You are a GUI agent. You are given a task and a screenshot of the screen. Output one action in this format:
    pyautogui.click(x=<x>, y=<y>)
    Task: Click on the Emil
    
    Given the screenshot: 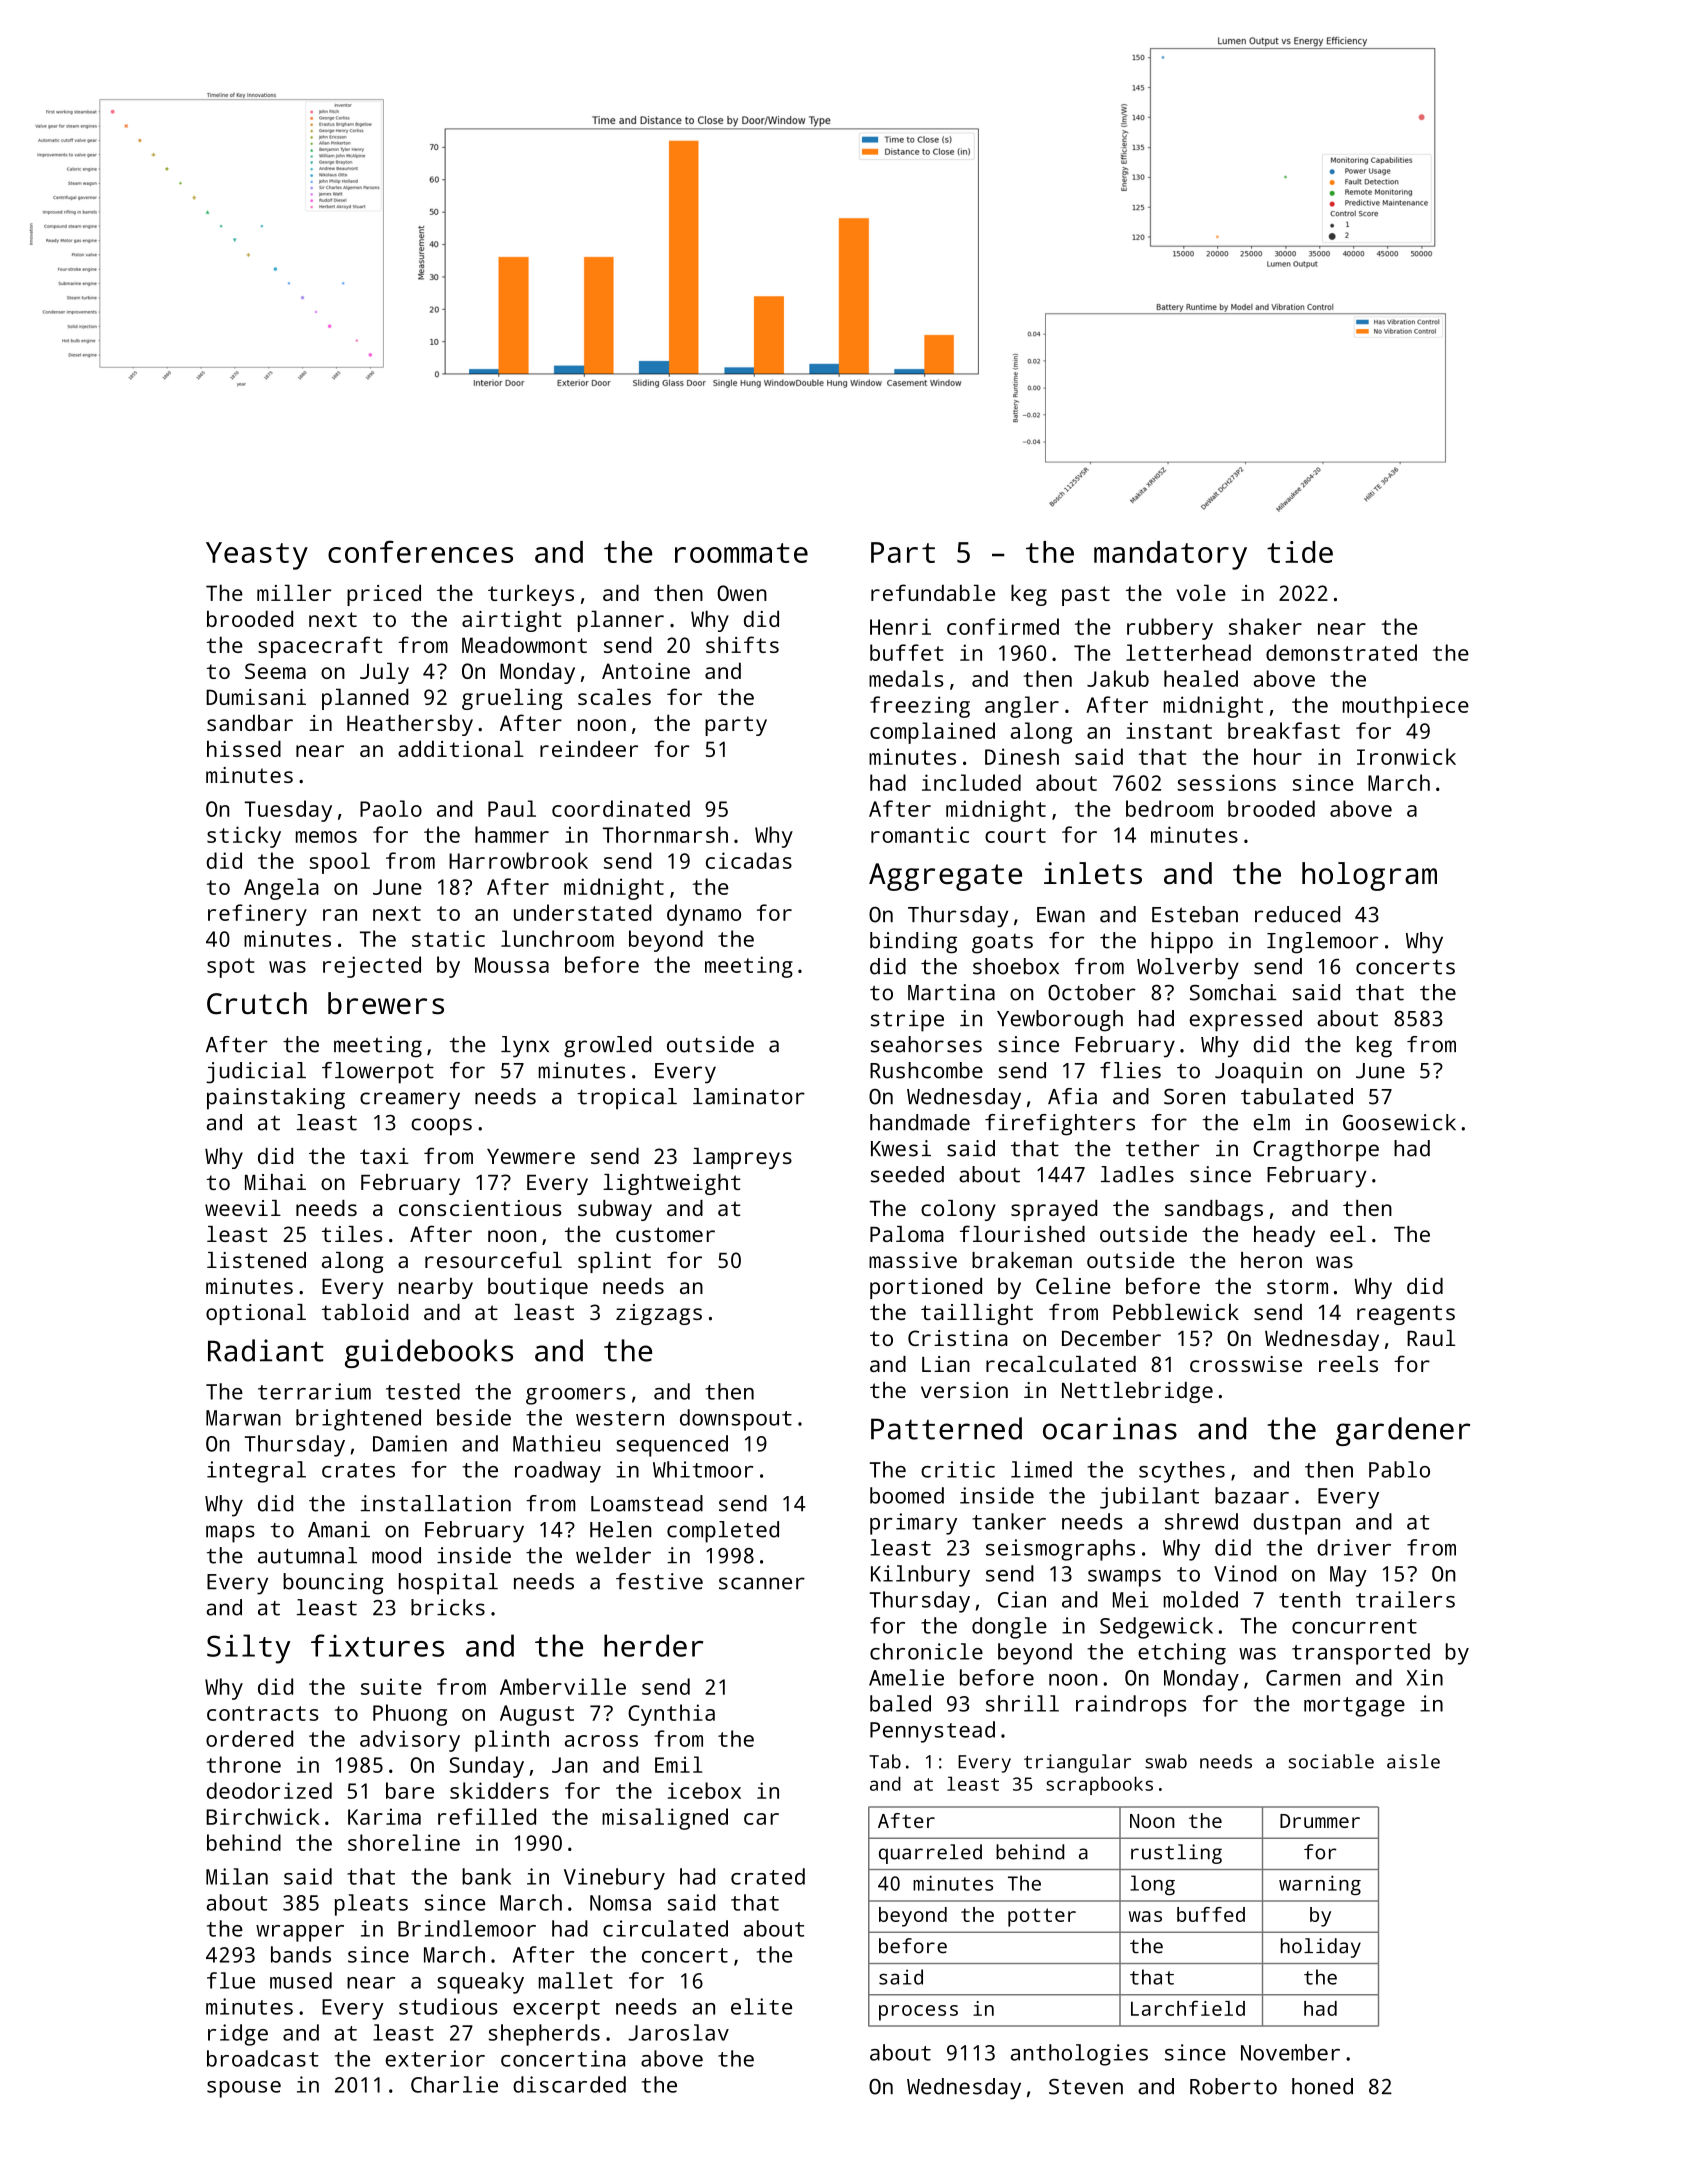 What is the action you would take?
    pyautogui.click(x=678, y=1764)
